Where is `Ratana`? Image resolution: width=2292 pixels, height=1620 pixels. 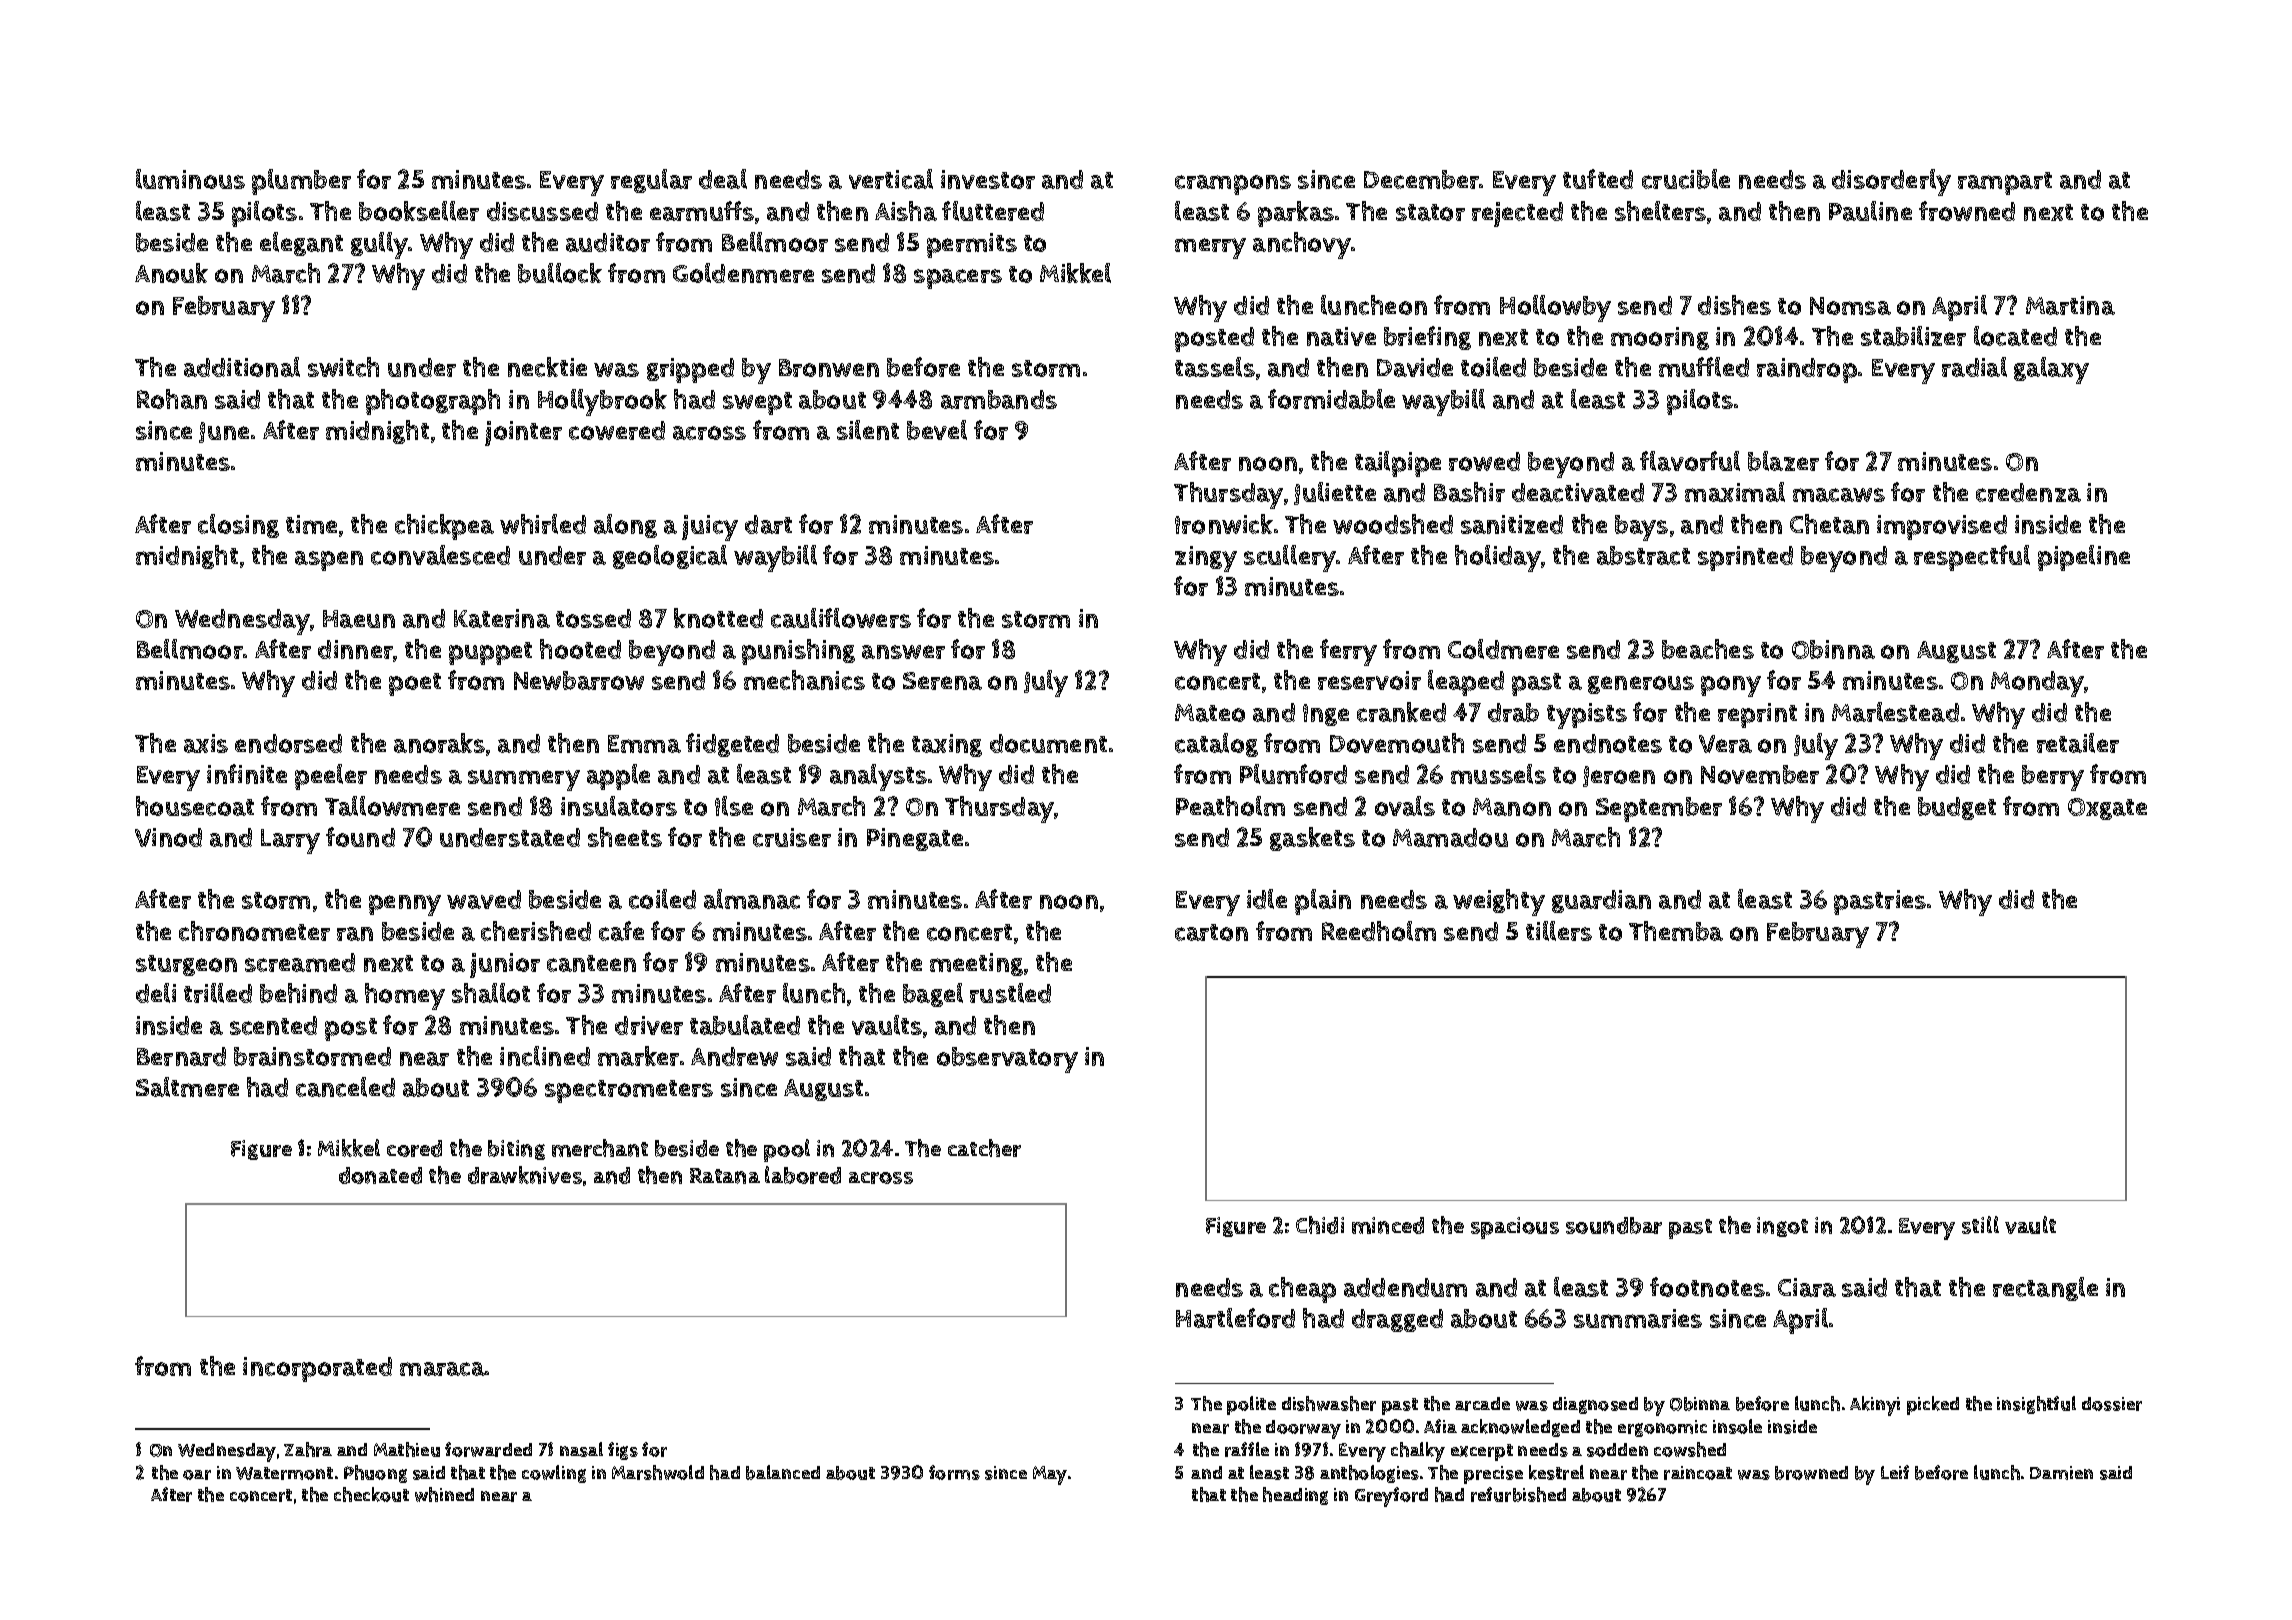
Ratana is located at coordinates (725, 1176).
